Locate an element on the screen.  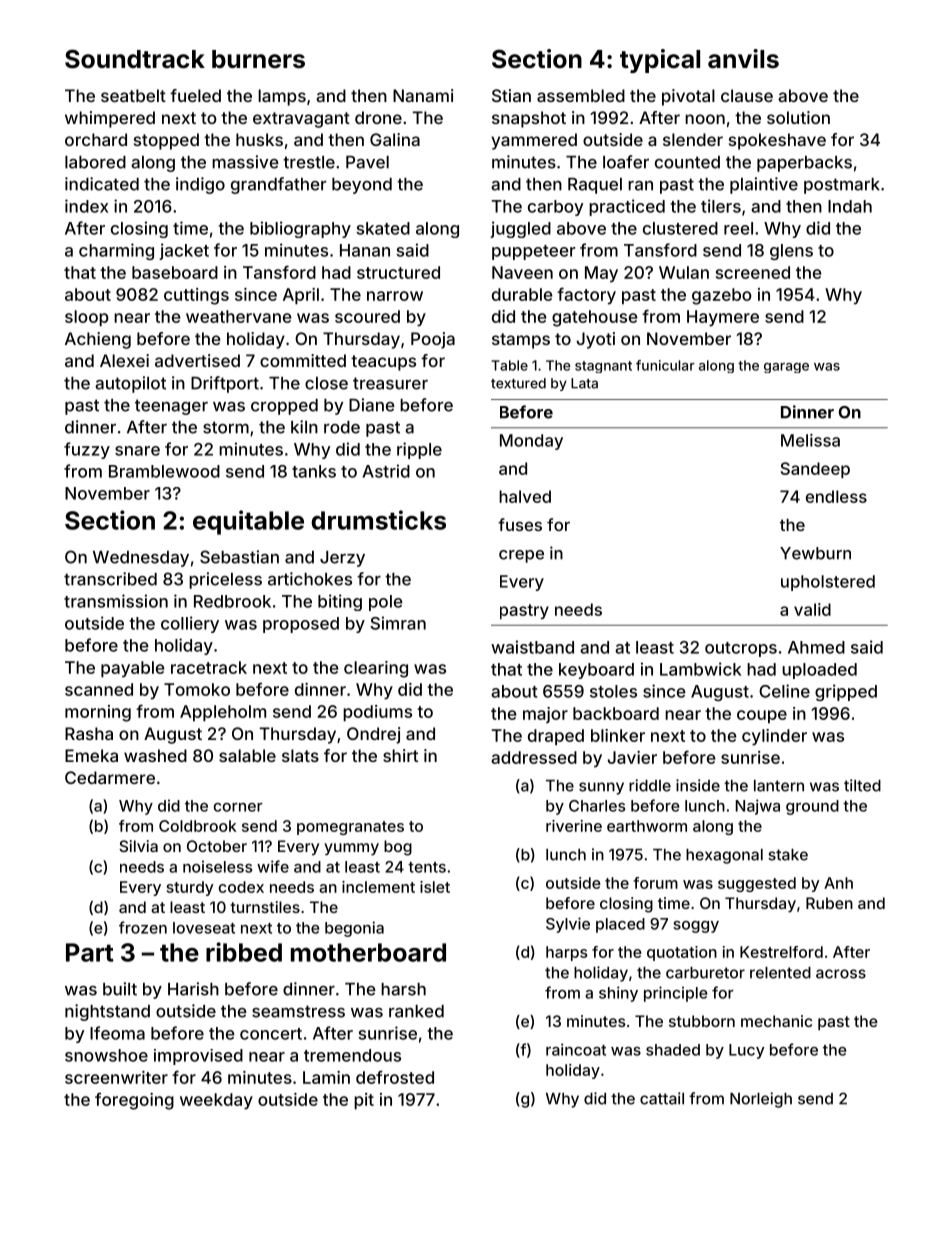
typical is located at coordinates (660, 61).
